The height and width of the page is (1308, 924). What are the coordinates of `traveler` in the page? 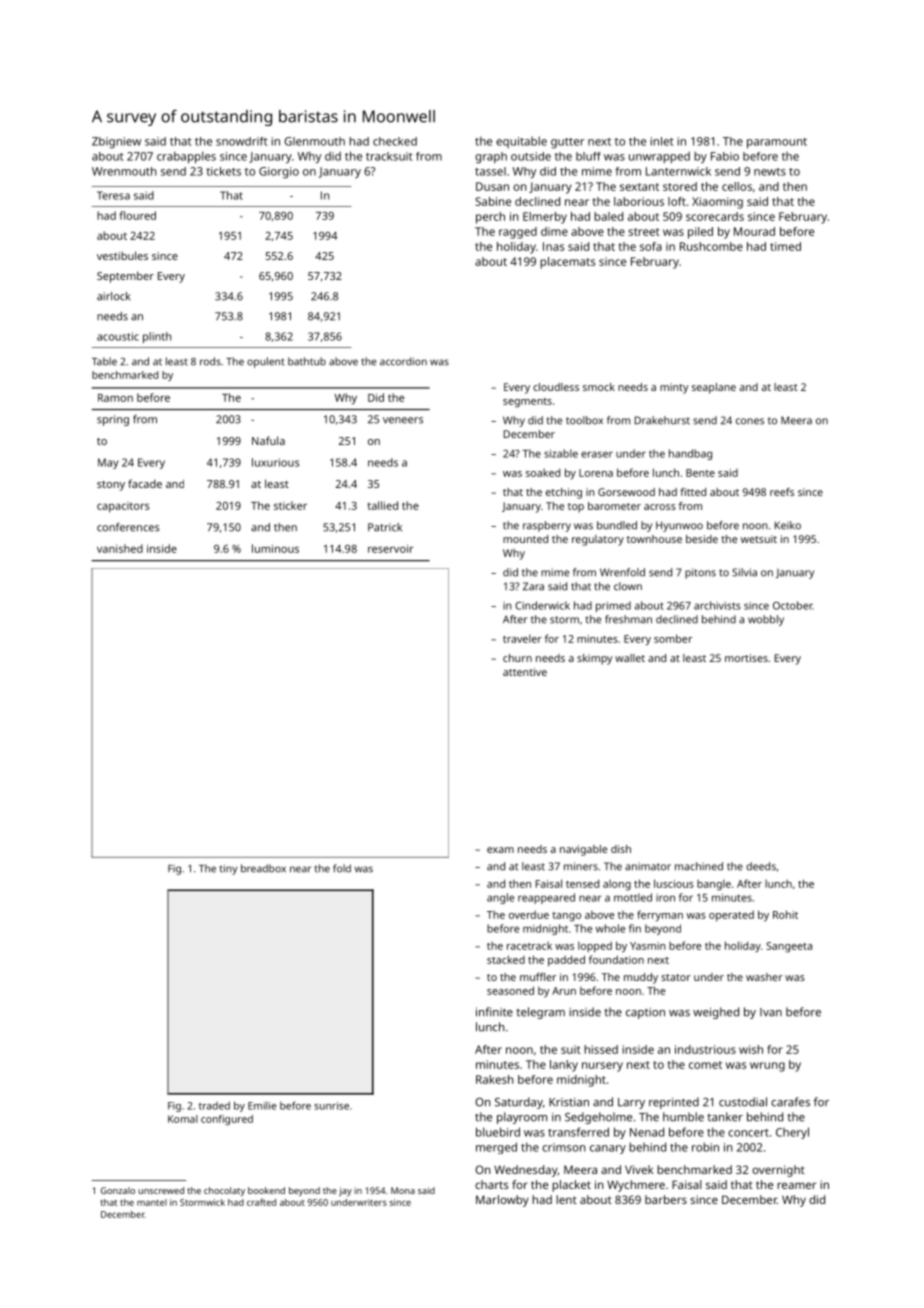 It's located at (522, 639).
